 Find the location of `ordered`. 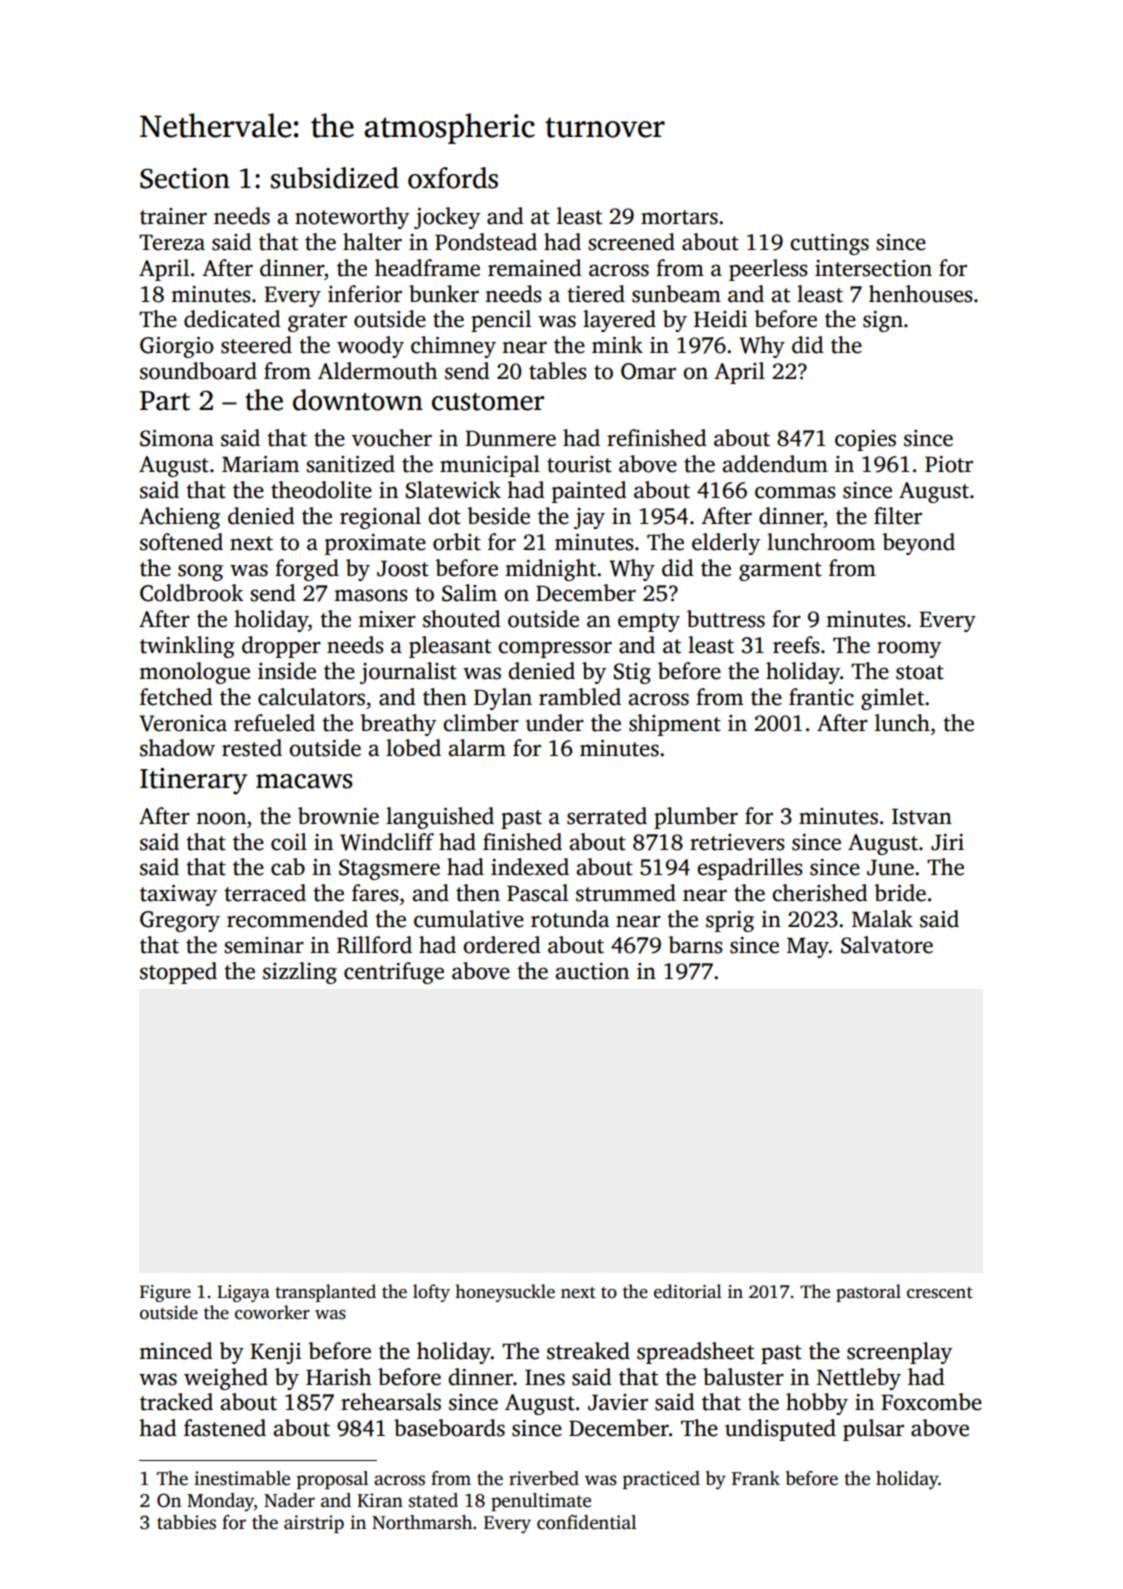

ordered is located at coordinates (502, 945).
